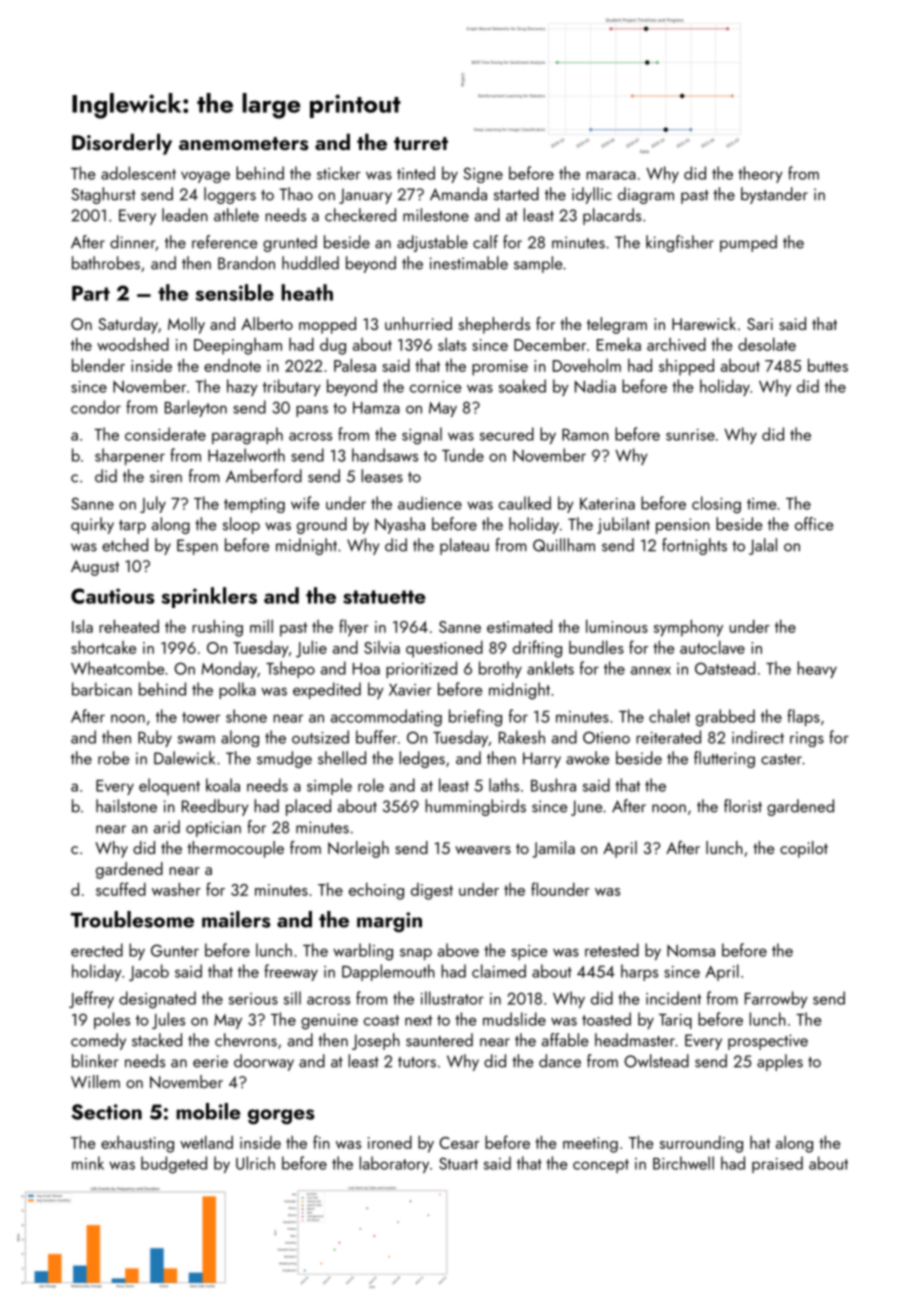 This document has height=1308, width=924. Describe the element at coordinates (774, 195) in the document. I see `bystander` at that location.
